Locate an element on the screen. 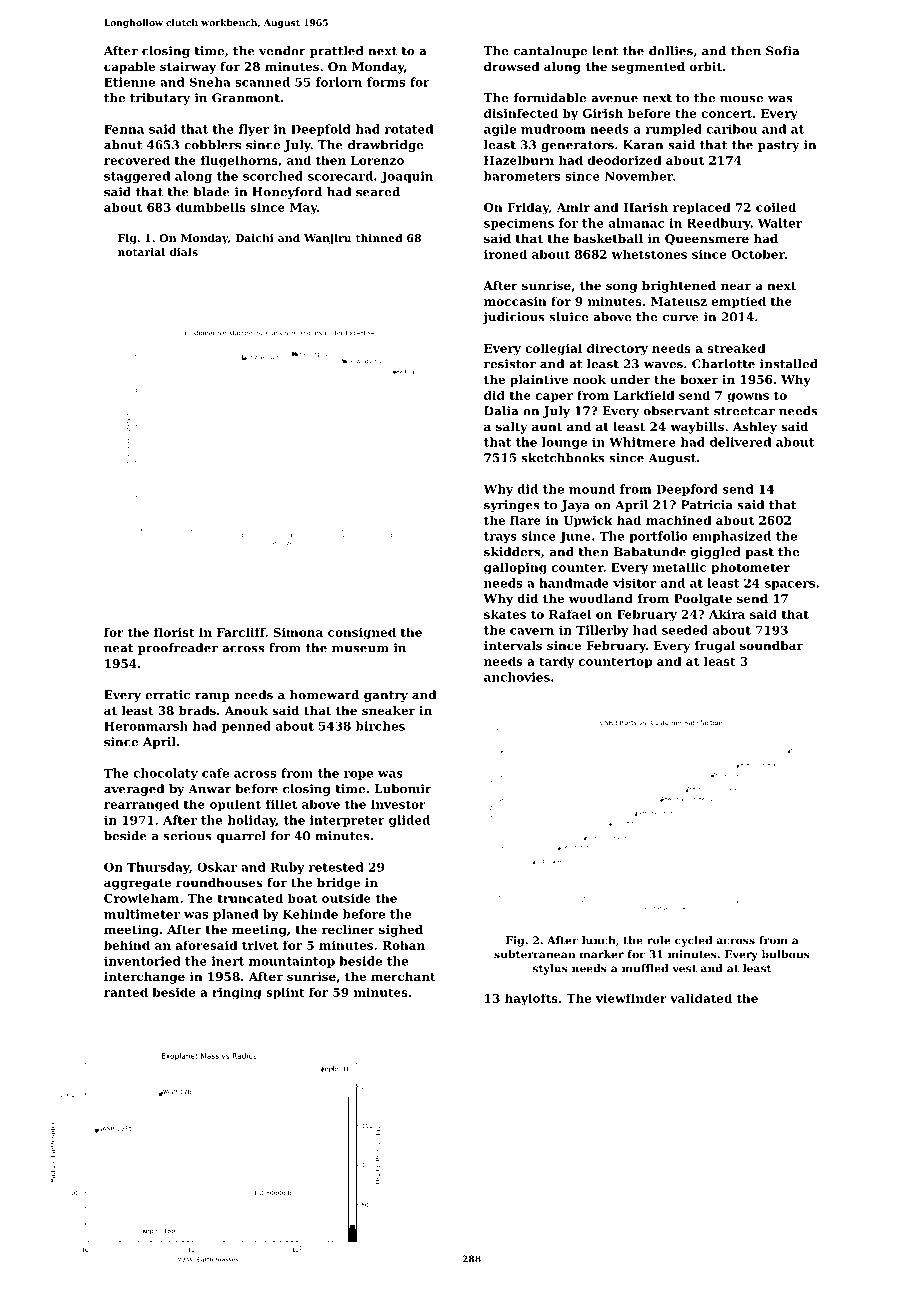  cafe is located at coordinates (215, 773).
